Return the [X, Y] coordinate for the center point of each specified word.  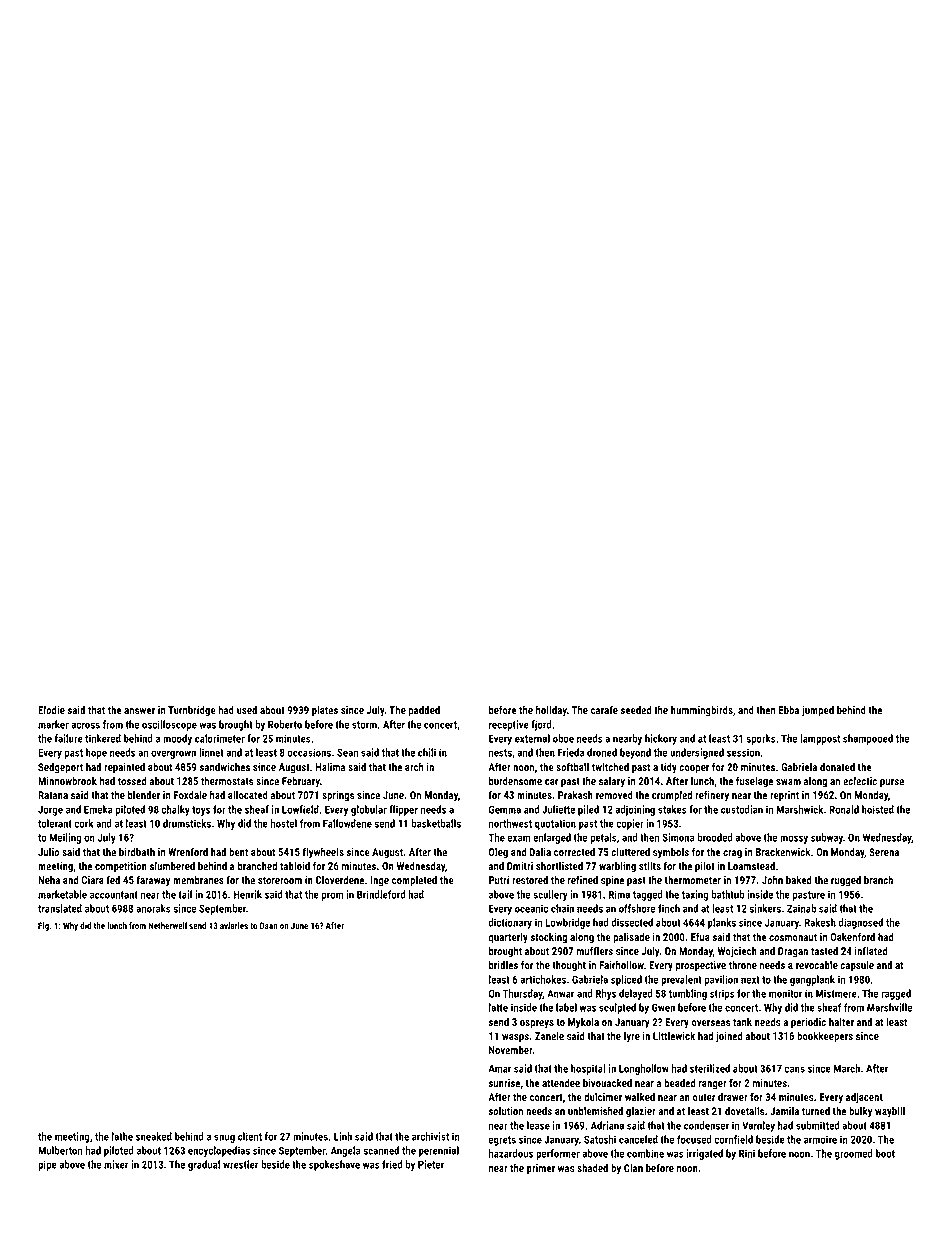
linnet [211, 752]
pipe [47, 1165]
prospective [701, 966]
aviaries [234, 925]
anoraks [153, 908]
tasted [824, 951]
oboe [563, 738]
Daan [268, 925]
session [743, 752]
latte [498, 1007]
